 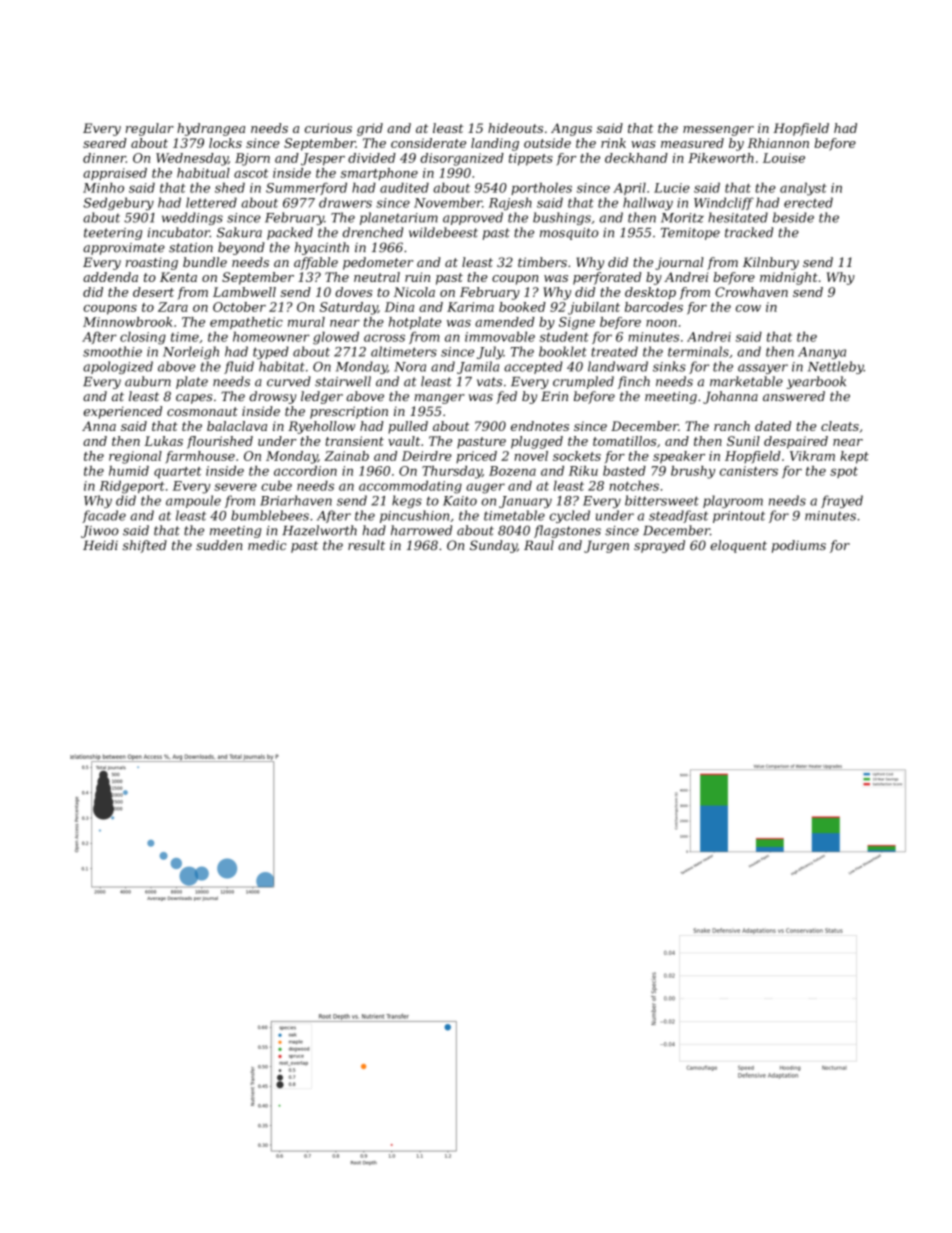 I want to click on Jesper, so click(x=323, y=159).
